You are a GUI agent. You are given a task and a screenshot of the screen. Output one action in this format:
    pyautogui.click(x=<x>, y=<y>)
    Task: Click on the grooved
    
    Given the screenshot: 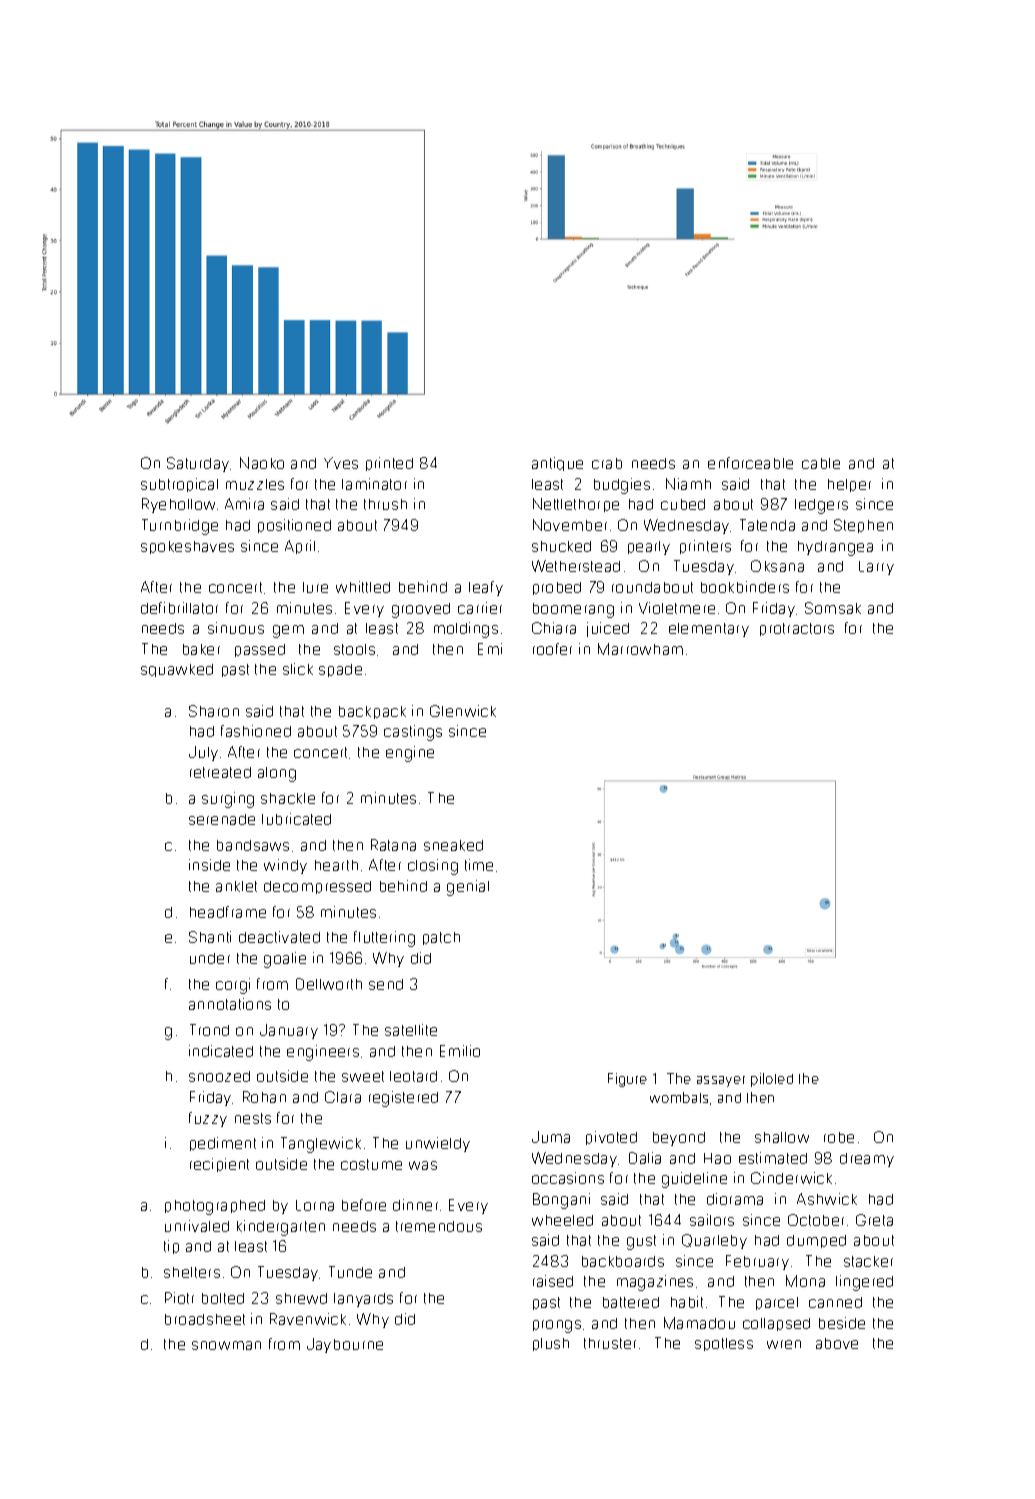 What is the action you would take?
    pyautogui.click(x=421, y=610)
